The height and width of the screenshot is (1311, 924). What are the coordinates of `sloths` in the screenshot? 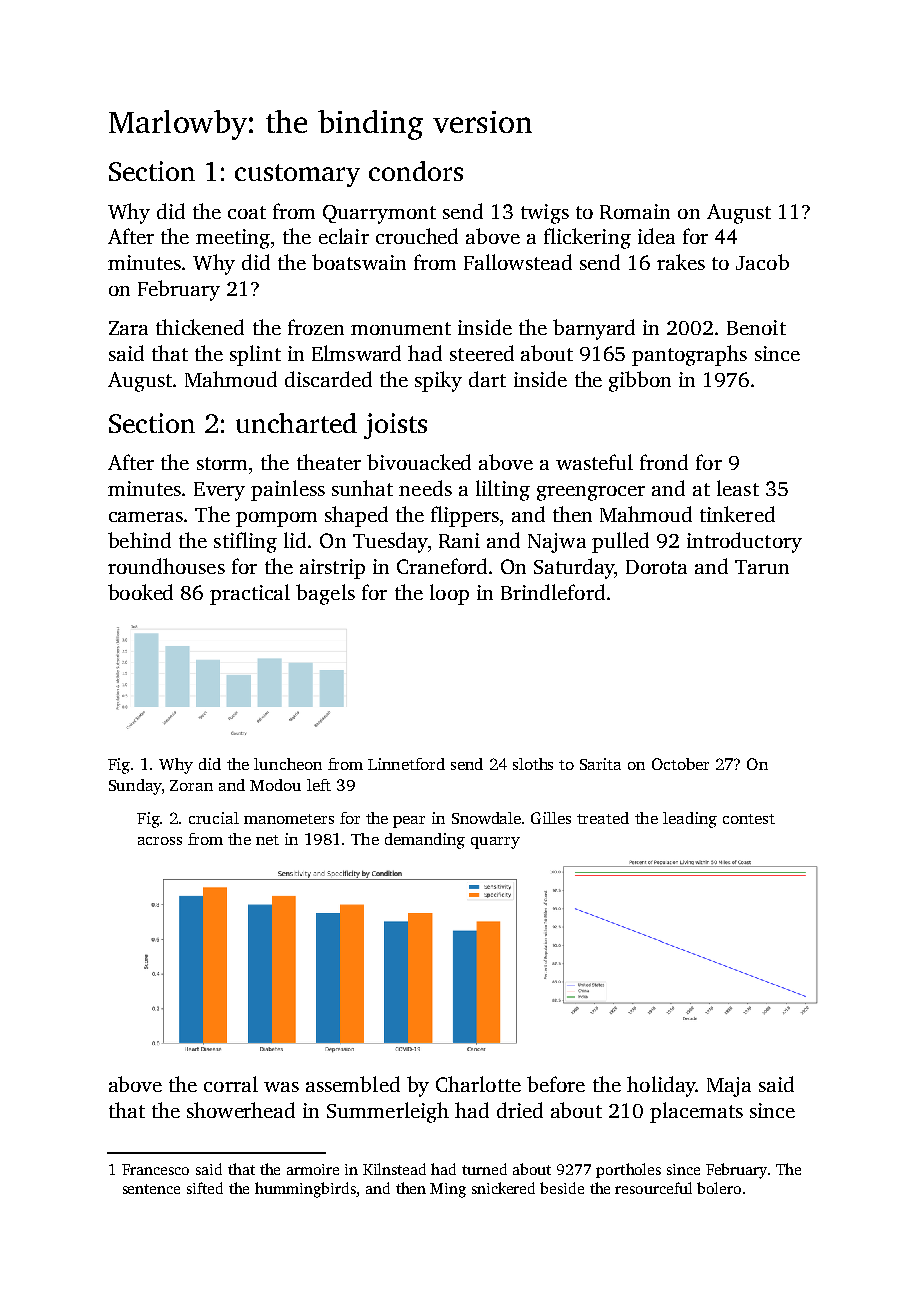 It's located at (533, 764).
